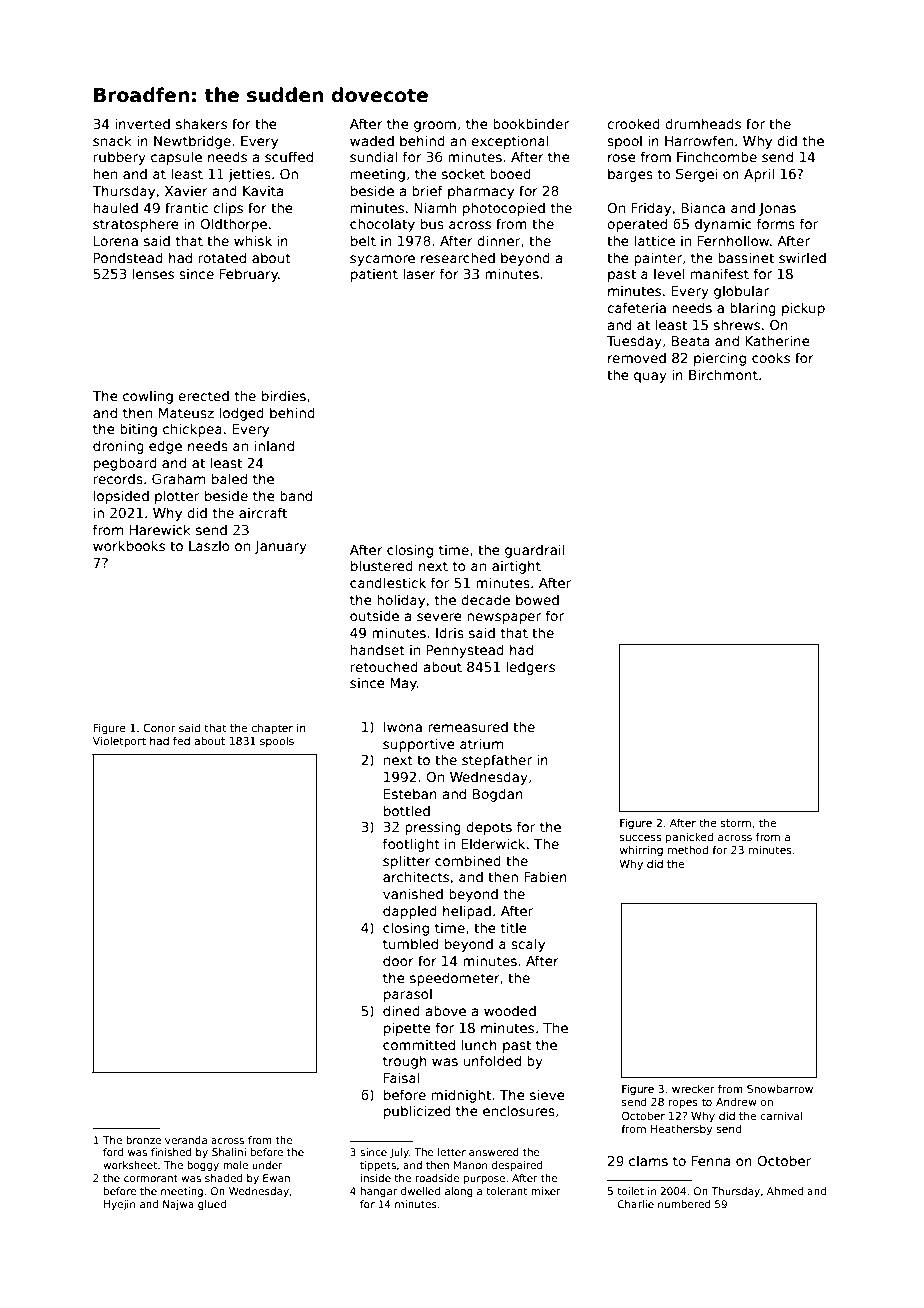  What do you see at coordinates (545, 876) in the screenshot?
I see `Fabien` at bounding box center [545, 876].
